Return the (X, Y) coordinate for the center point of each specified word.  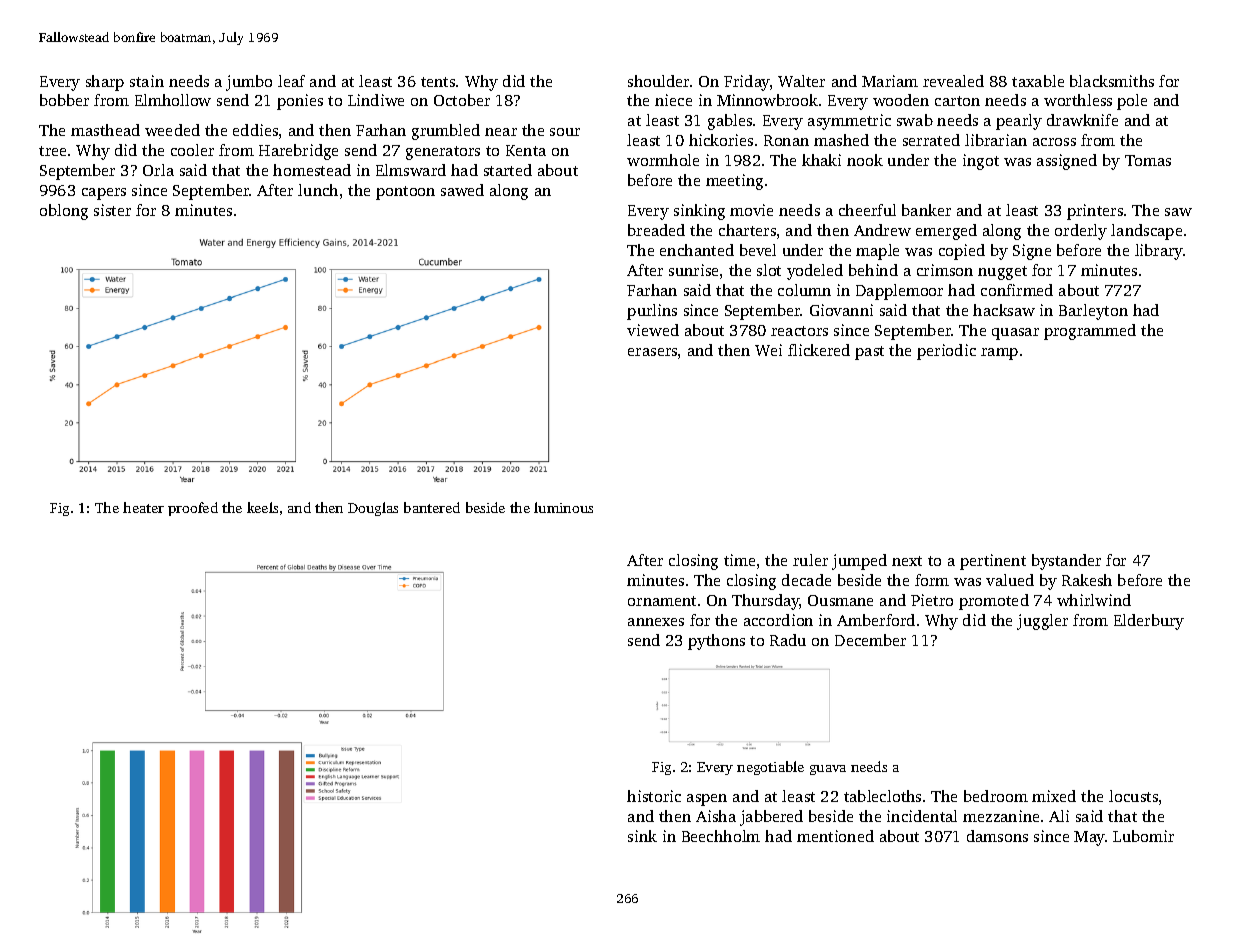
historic (654, 796)
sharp (105, 83)
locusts (1133, 796)
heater (143, 507)
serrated (931, 140)
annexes (656, 622)
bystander (1066, 562)
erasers (652, 352)
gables (730, 122)
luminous (563, 507)
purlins (652, 312)
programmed (1090, 332)
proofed (193, 509)
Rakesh (1087, 580)
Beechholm (721, 836)
